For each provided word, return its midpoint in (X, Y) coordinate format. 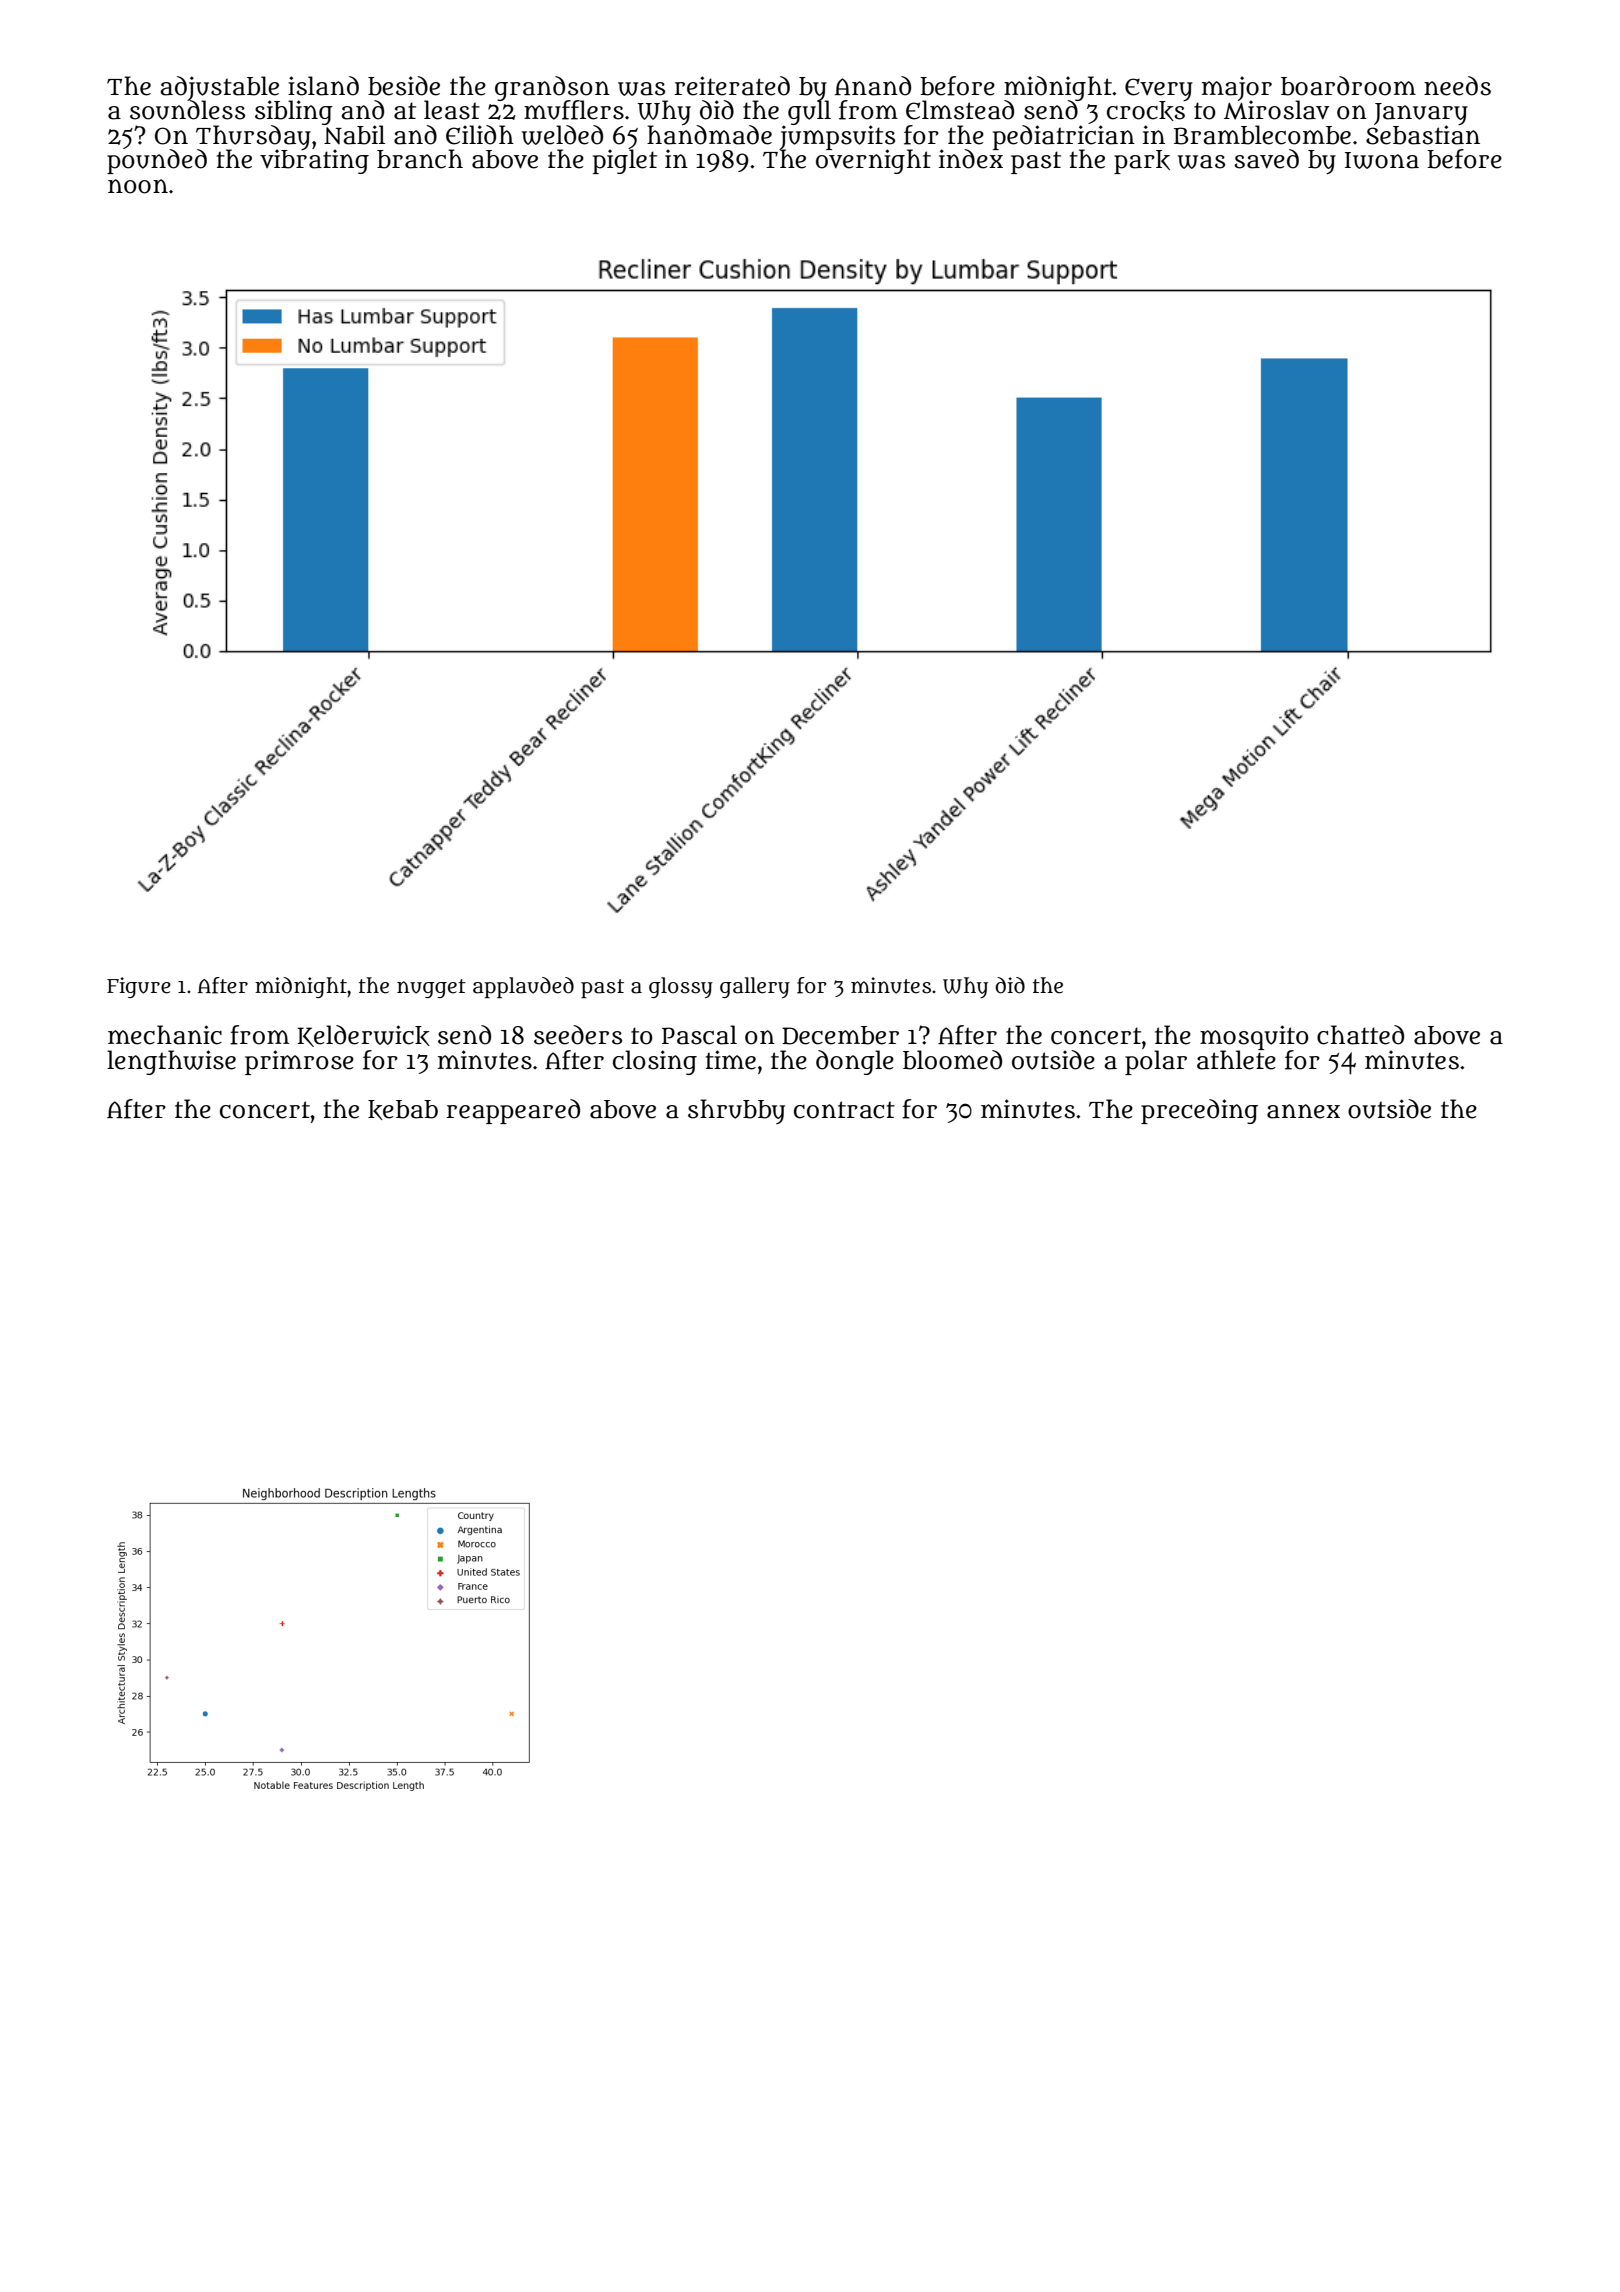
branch (420, 159)
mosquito (1254, 1037)
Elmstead (960, 110)
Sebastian (1423, 135)
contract (844, 1110)
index (971, 159)
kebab (403, 1110)
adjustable (219, 88)
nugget (431, 988)
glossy (681, 988)
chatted (1360, 1035)
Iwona (1382, 160)
